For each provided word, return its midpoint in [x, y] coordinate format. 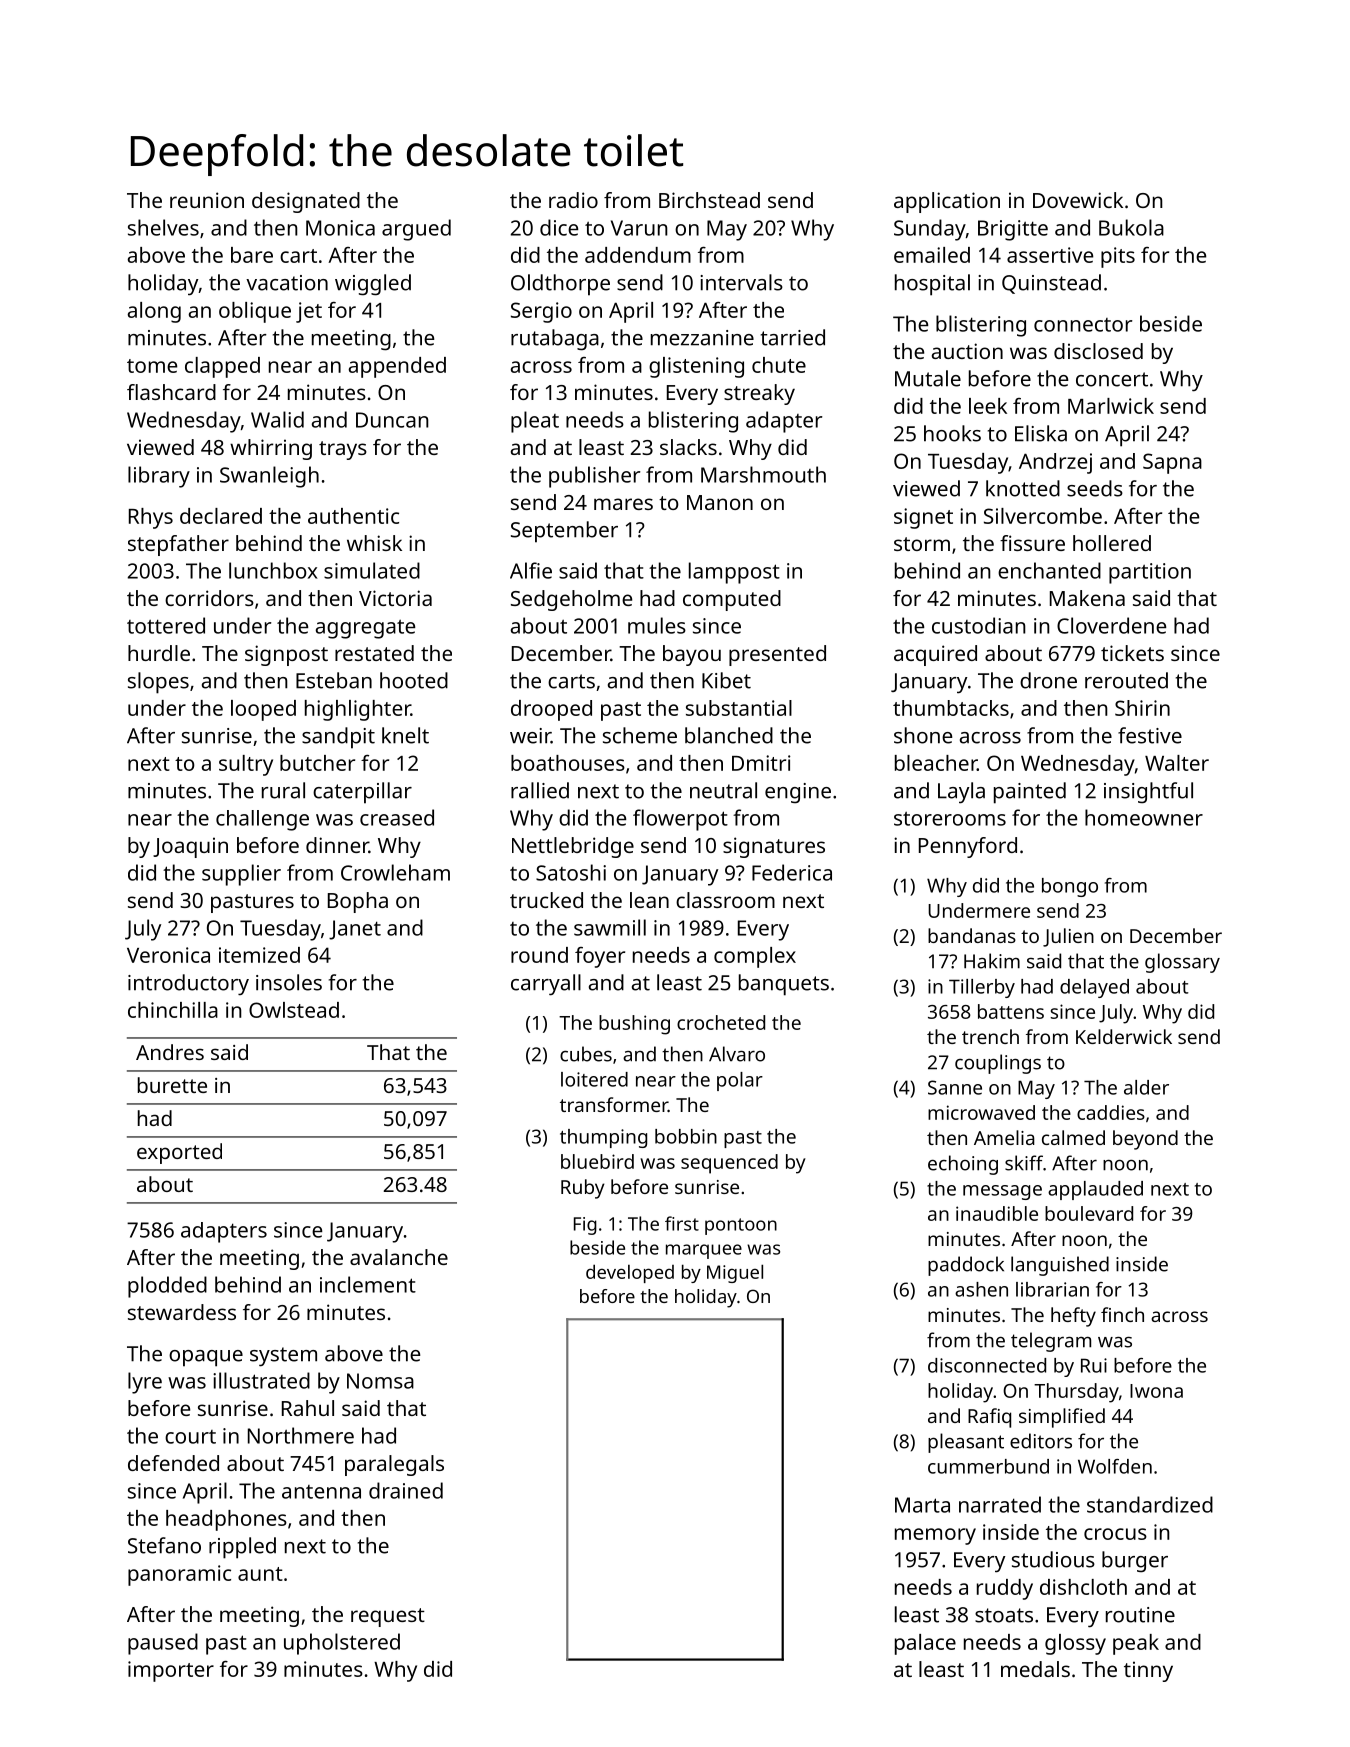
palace [925, 1644]
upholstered [342, 1644]
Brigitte [1013, 230]
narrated [1000, 1504]
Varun [639, 228]
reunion [207, 200]
